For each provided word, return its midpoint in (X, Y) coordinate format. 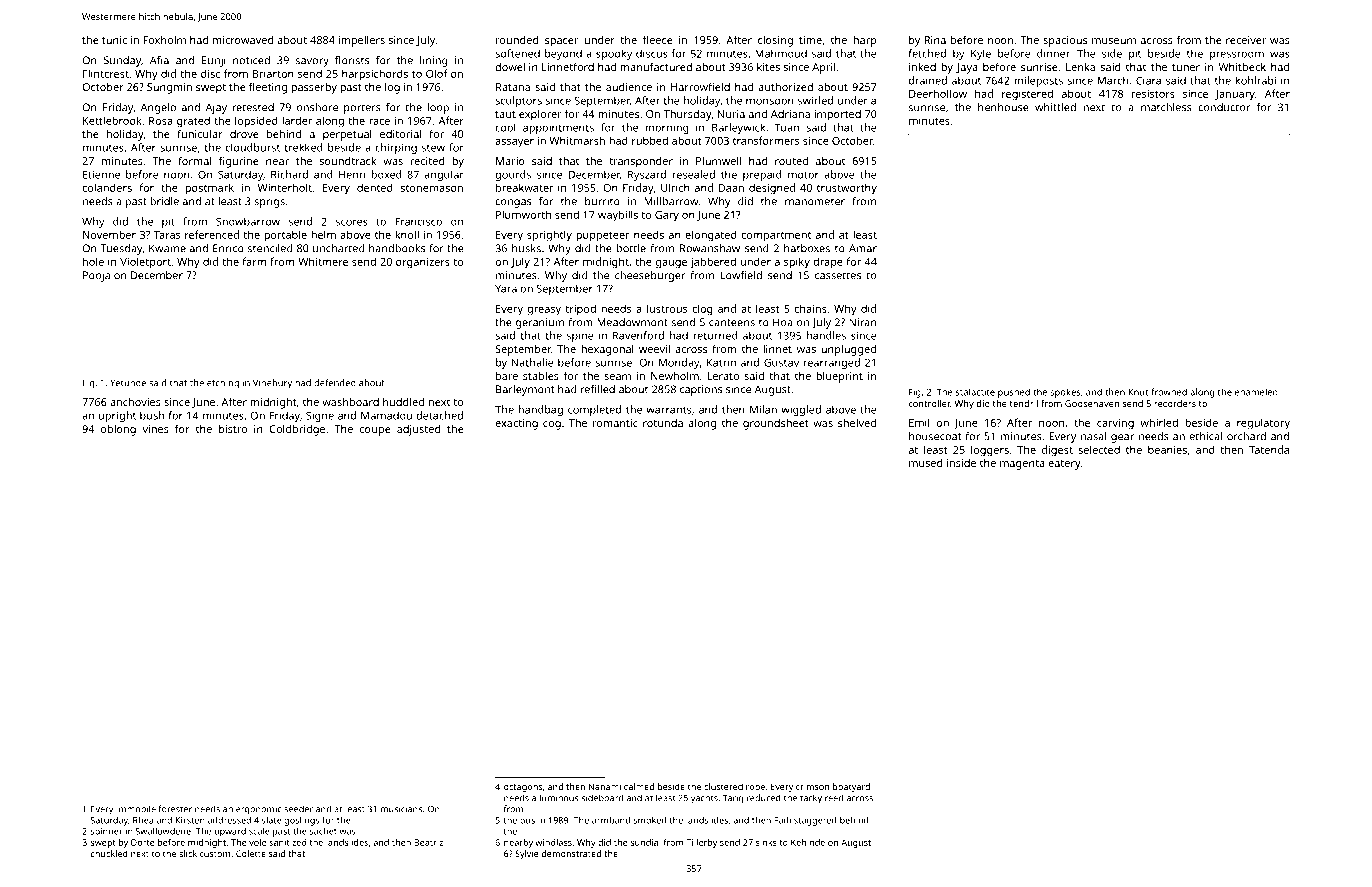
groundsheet (776, 424)
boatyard (851, 787)
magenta (1022, 465)
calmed (639, 786)
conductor (1224, 107)
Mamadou (386, 415)
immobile (136, 809)
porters (362, 109)
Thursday (687, 115)
